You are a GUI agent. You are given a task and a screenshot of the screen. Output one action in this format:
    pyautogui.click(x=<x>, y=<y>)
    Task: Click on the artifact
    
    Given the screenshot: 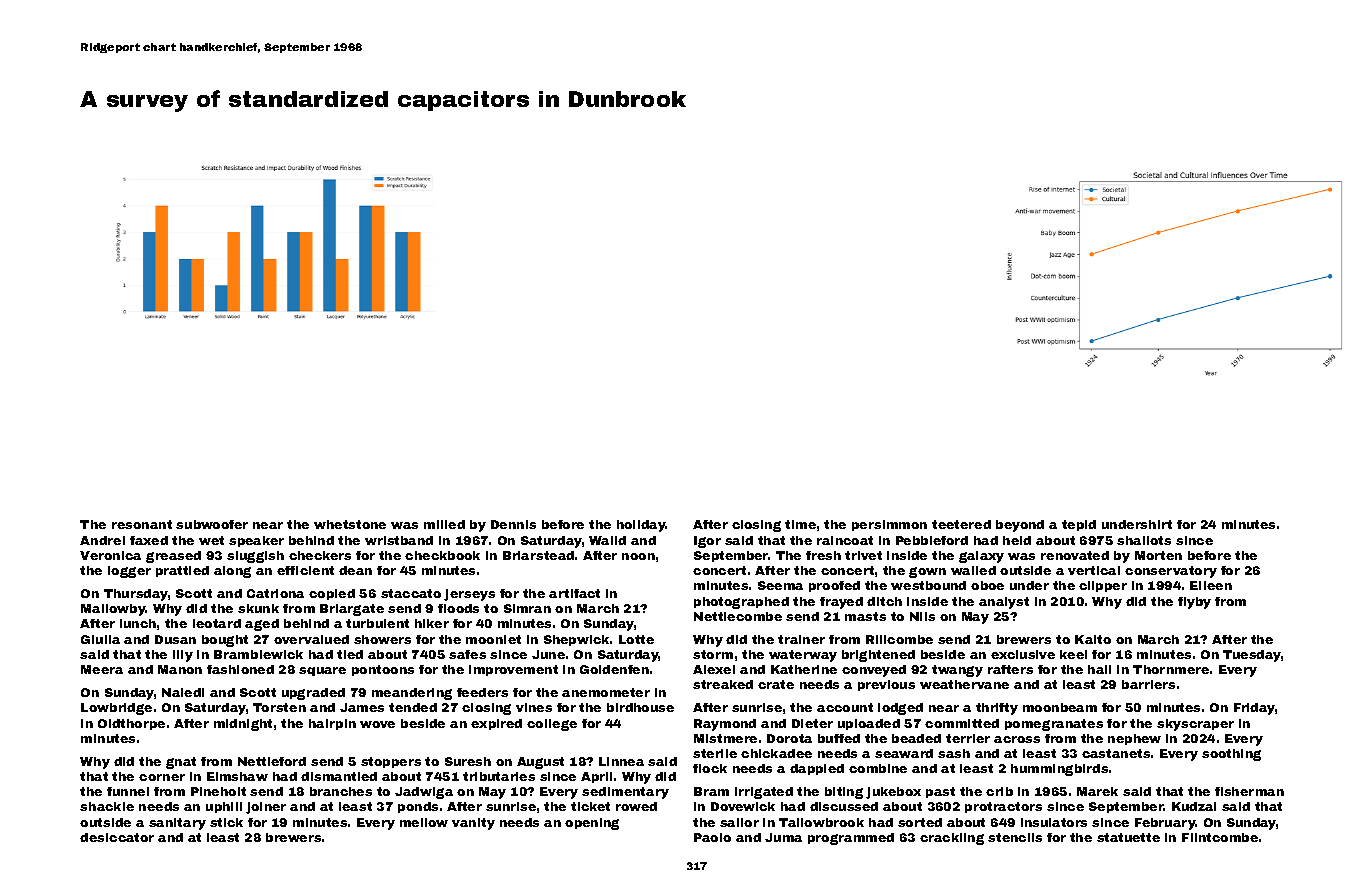 What is the action you would take?
    pyautogui.click(x=574, y=593)
